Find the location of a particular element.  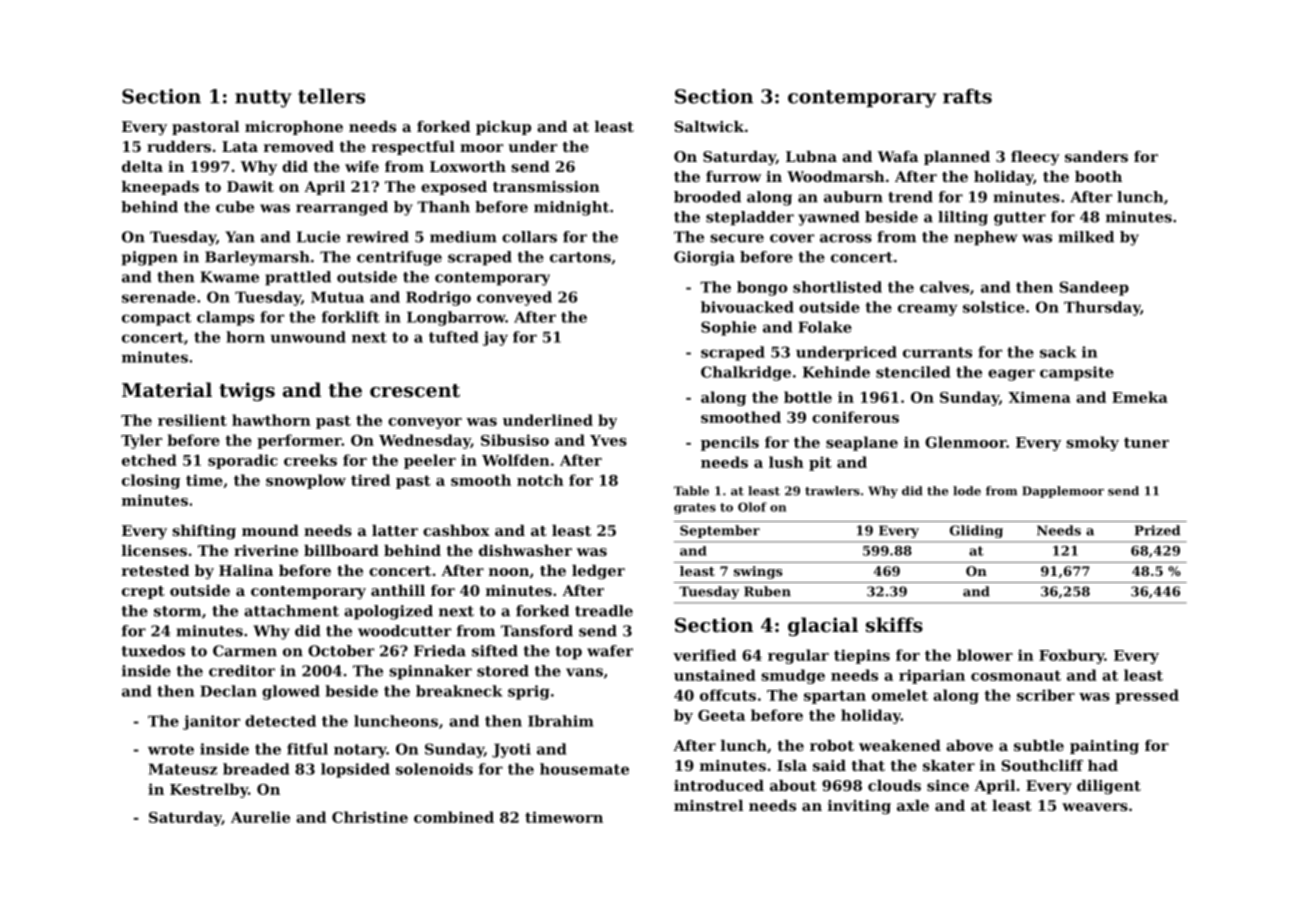

combined is located at coordinates (454, 817).
